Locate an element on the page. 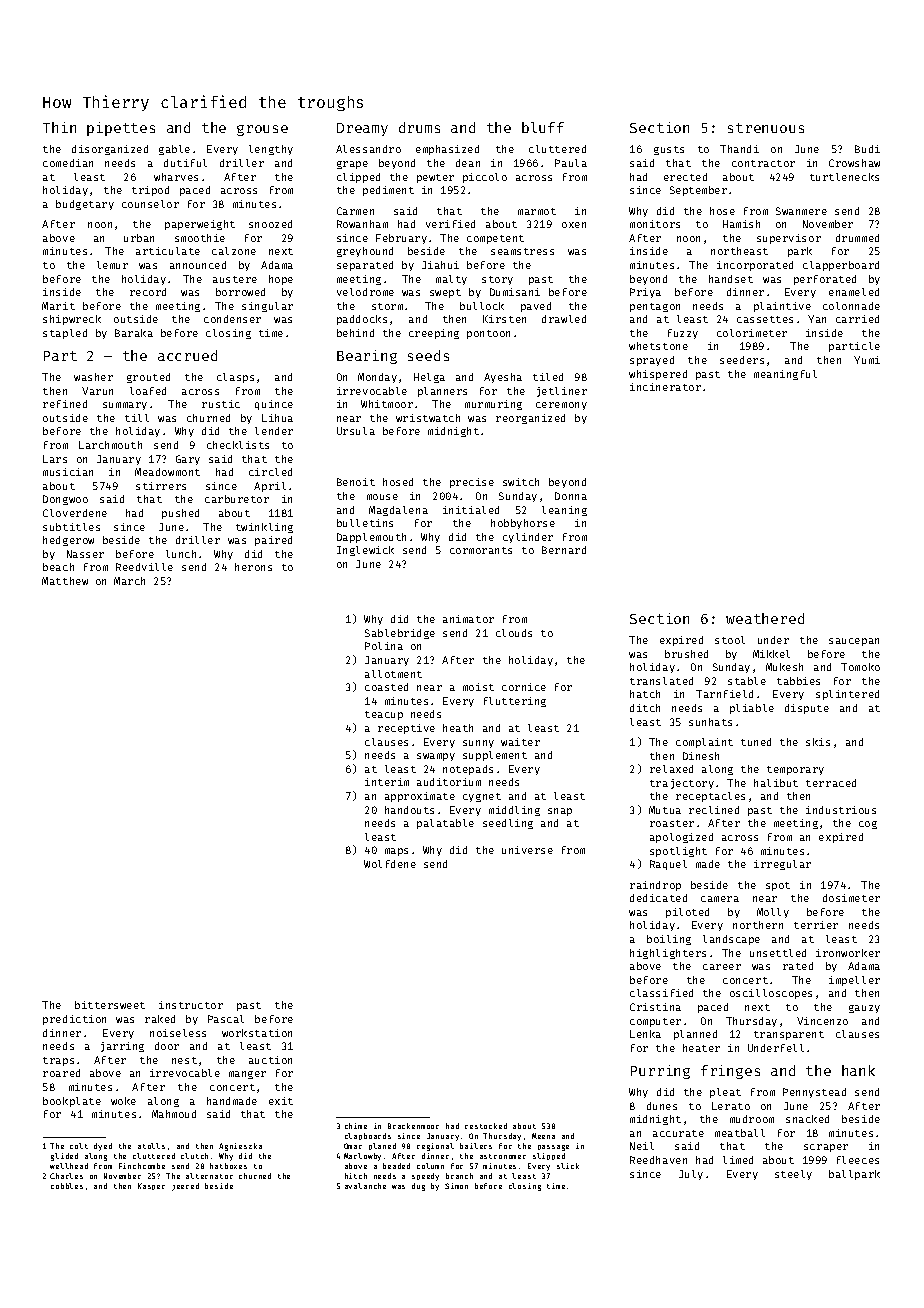  Kasper is located at coordinates (151, 1186).
